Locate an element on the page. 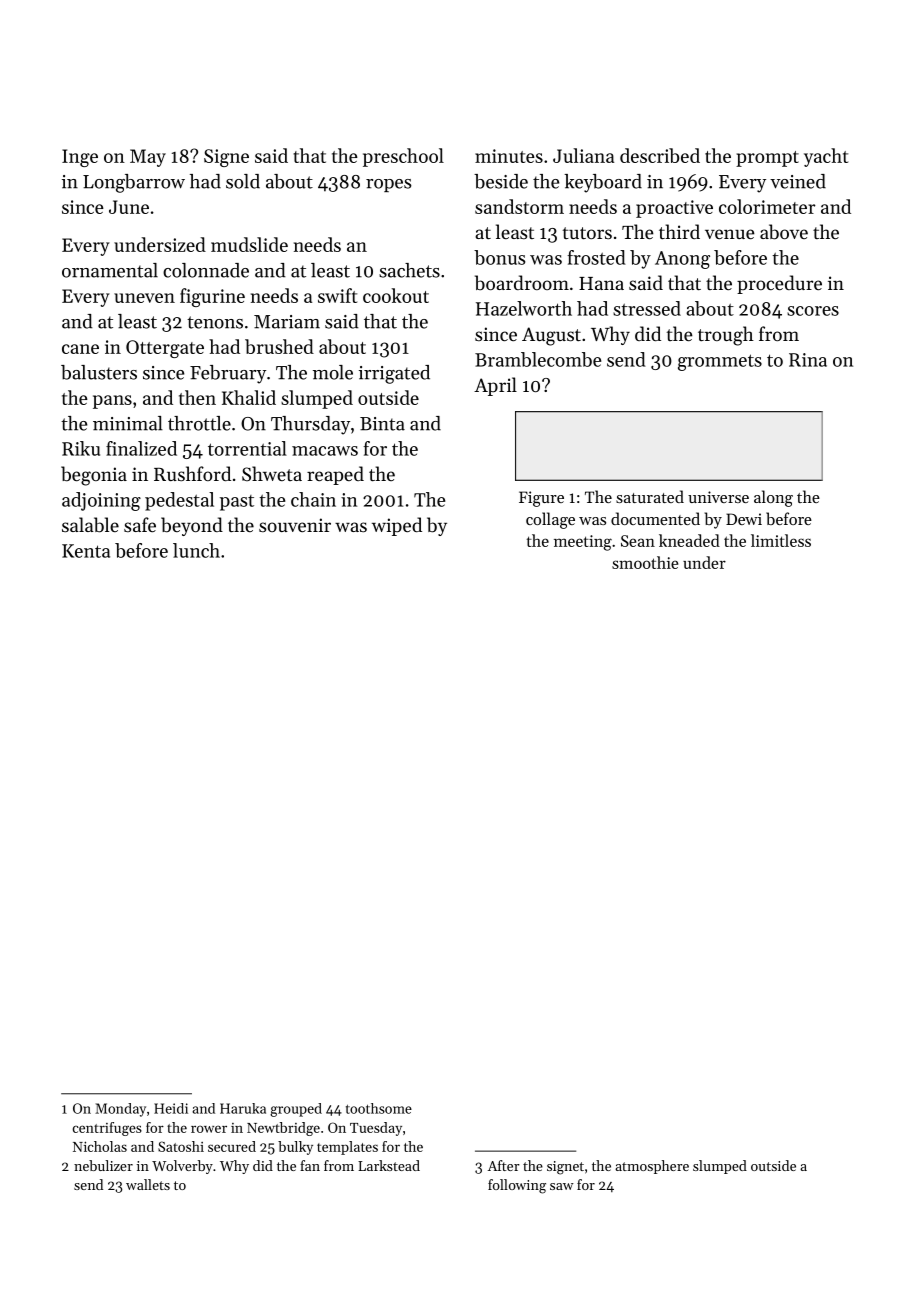  June is located at coordinates (129, 207).
